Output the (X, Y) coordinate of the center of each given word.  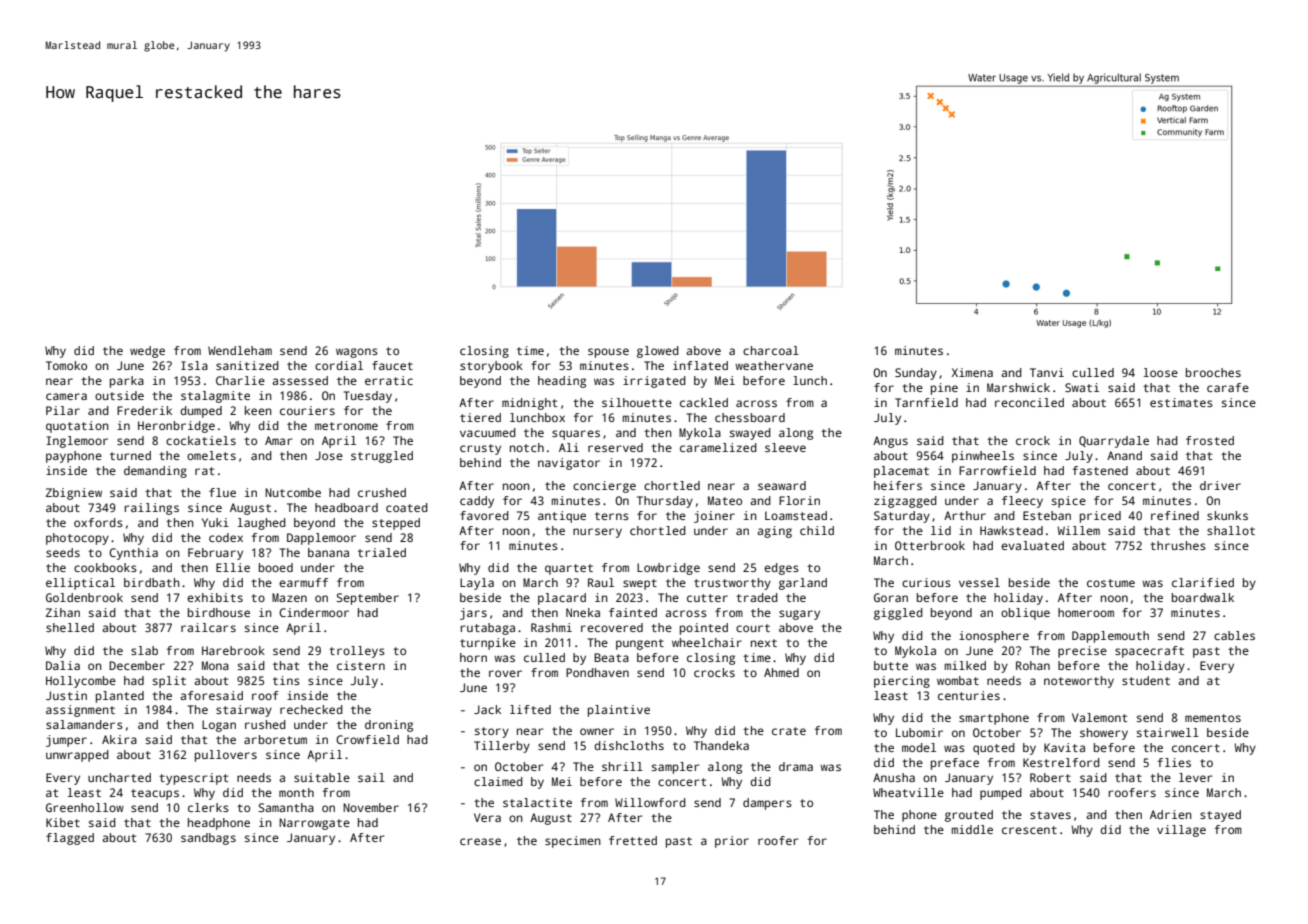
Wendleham (240, 350)
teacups (155, 794)
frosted (1210, 440)
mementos (1213, 718)
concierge (604, 487)
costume (1111, 583)
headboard (346, 507)
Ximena (972, 372)
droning (389, 726)
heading (562, 382)
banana (328, 552)
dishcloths (629, 745)
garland (803, 584)
